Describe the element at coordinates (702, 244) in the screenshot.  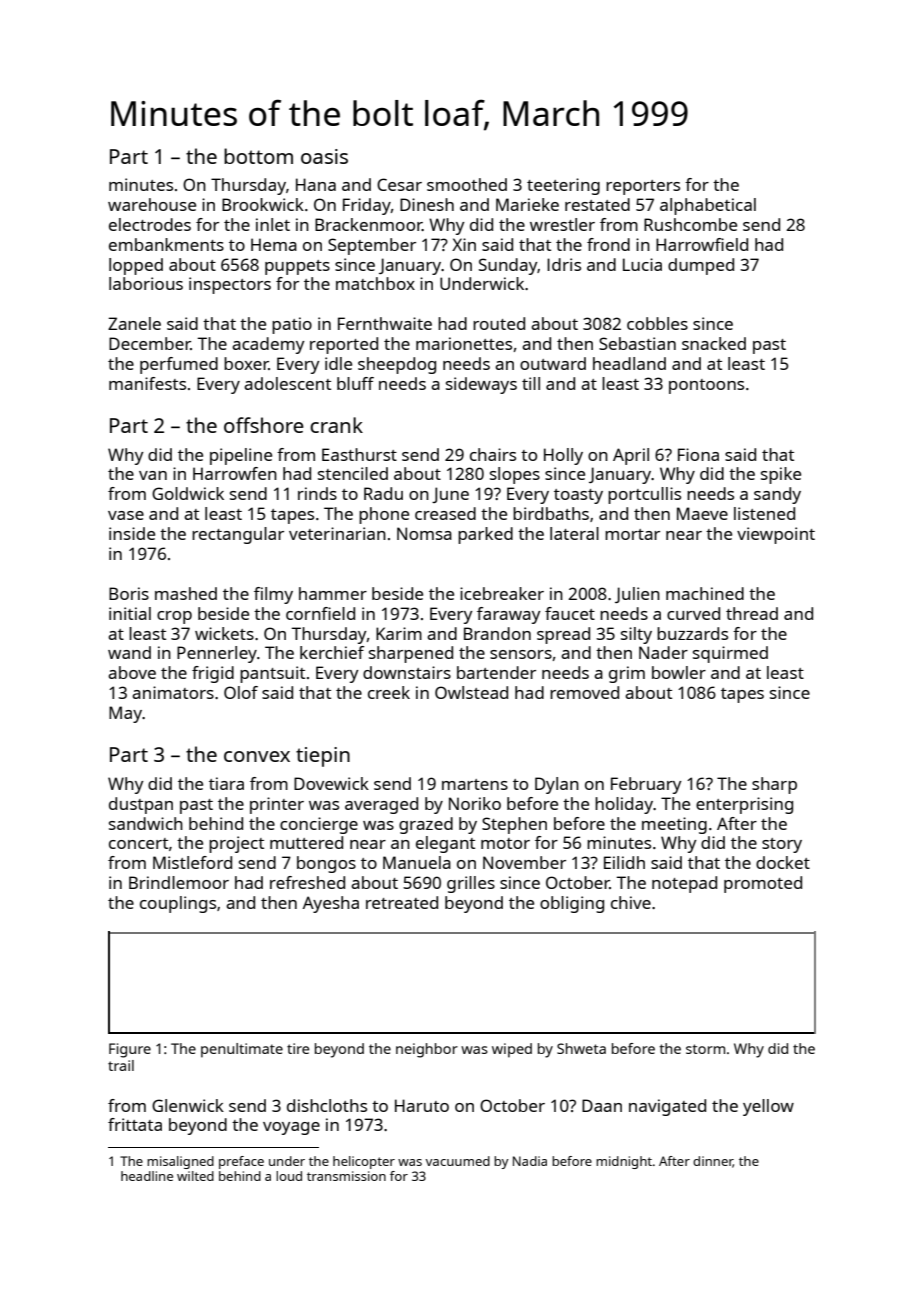
I see `Harrowfield` at that location.
